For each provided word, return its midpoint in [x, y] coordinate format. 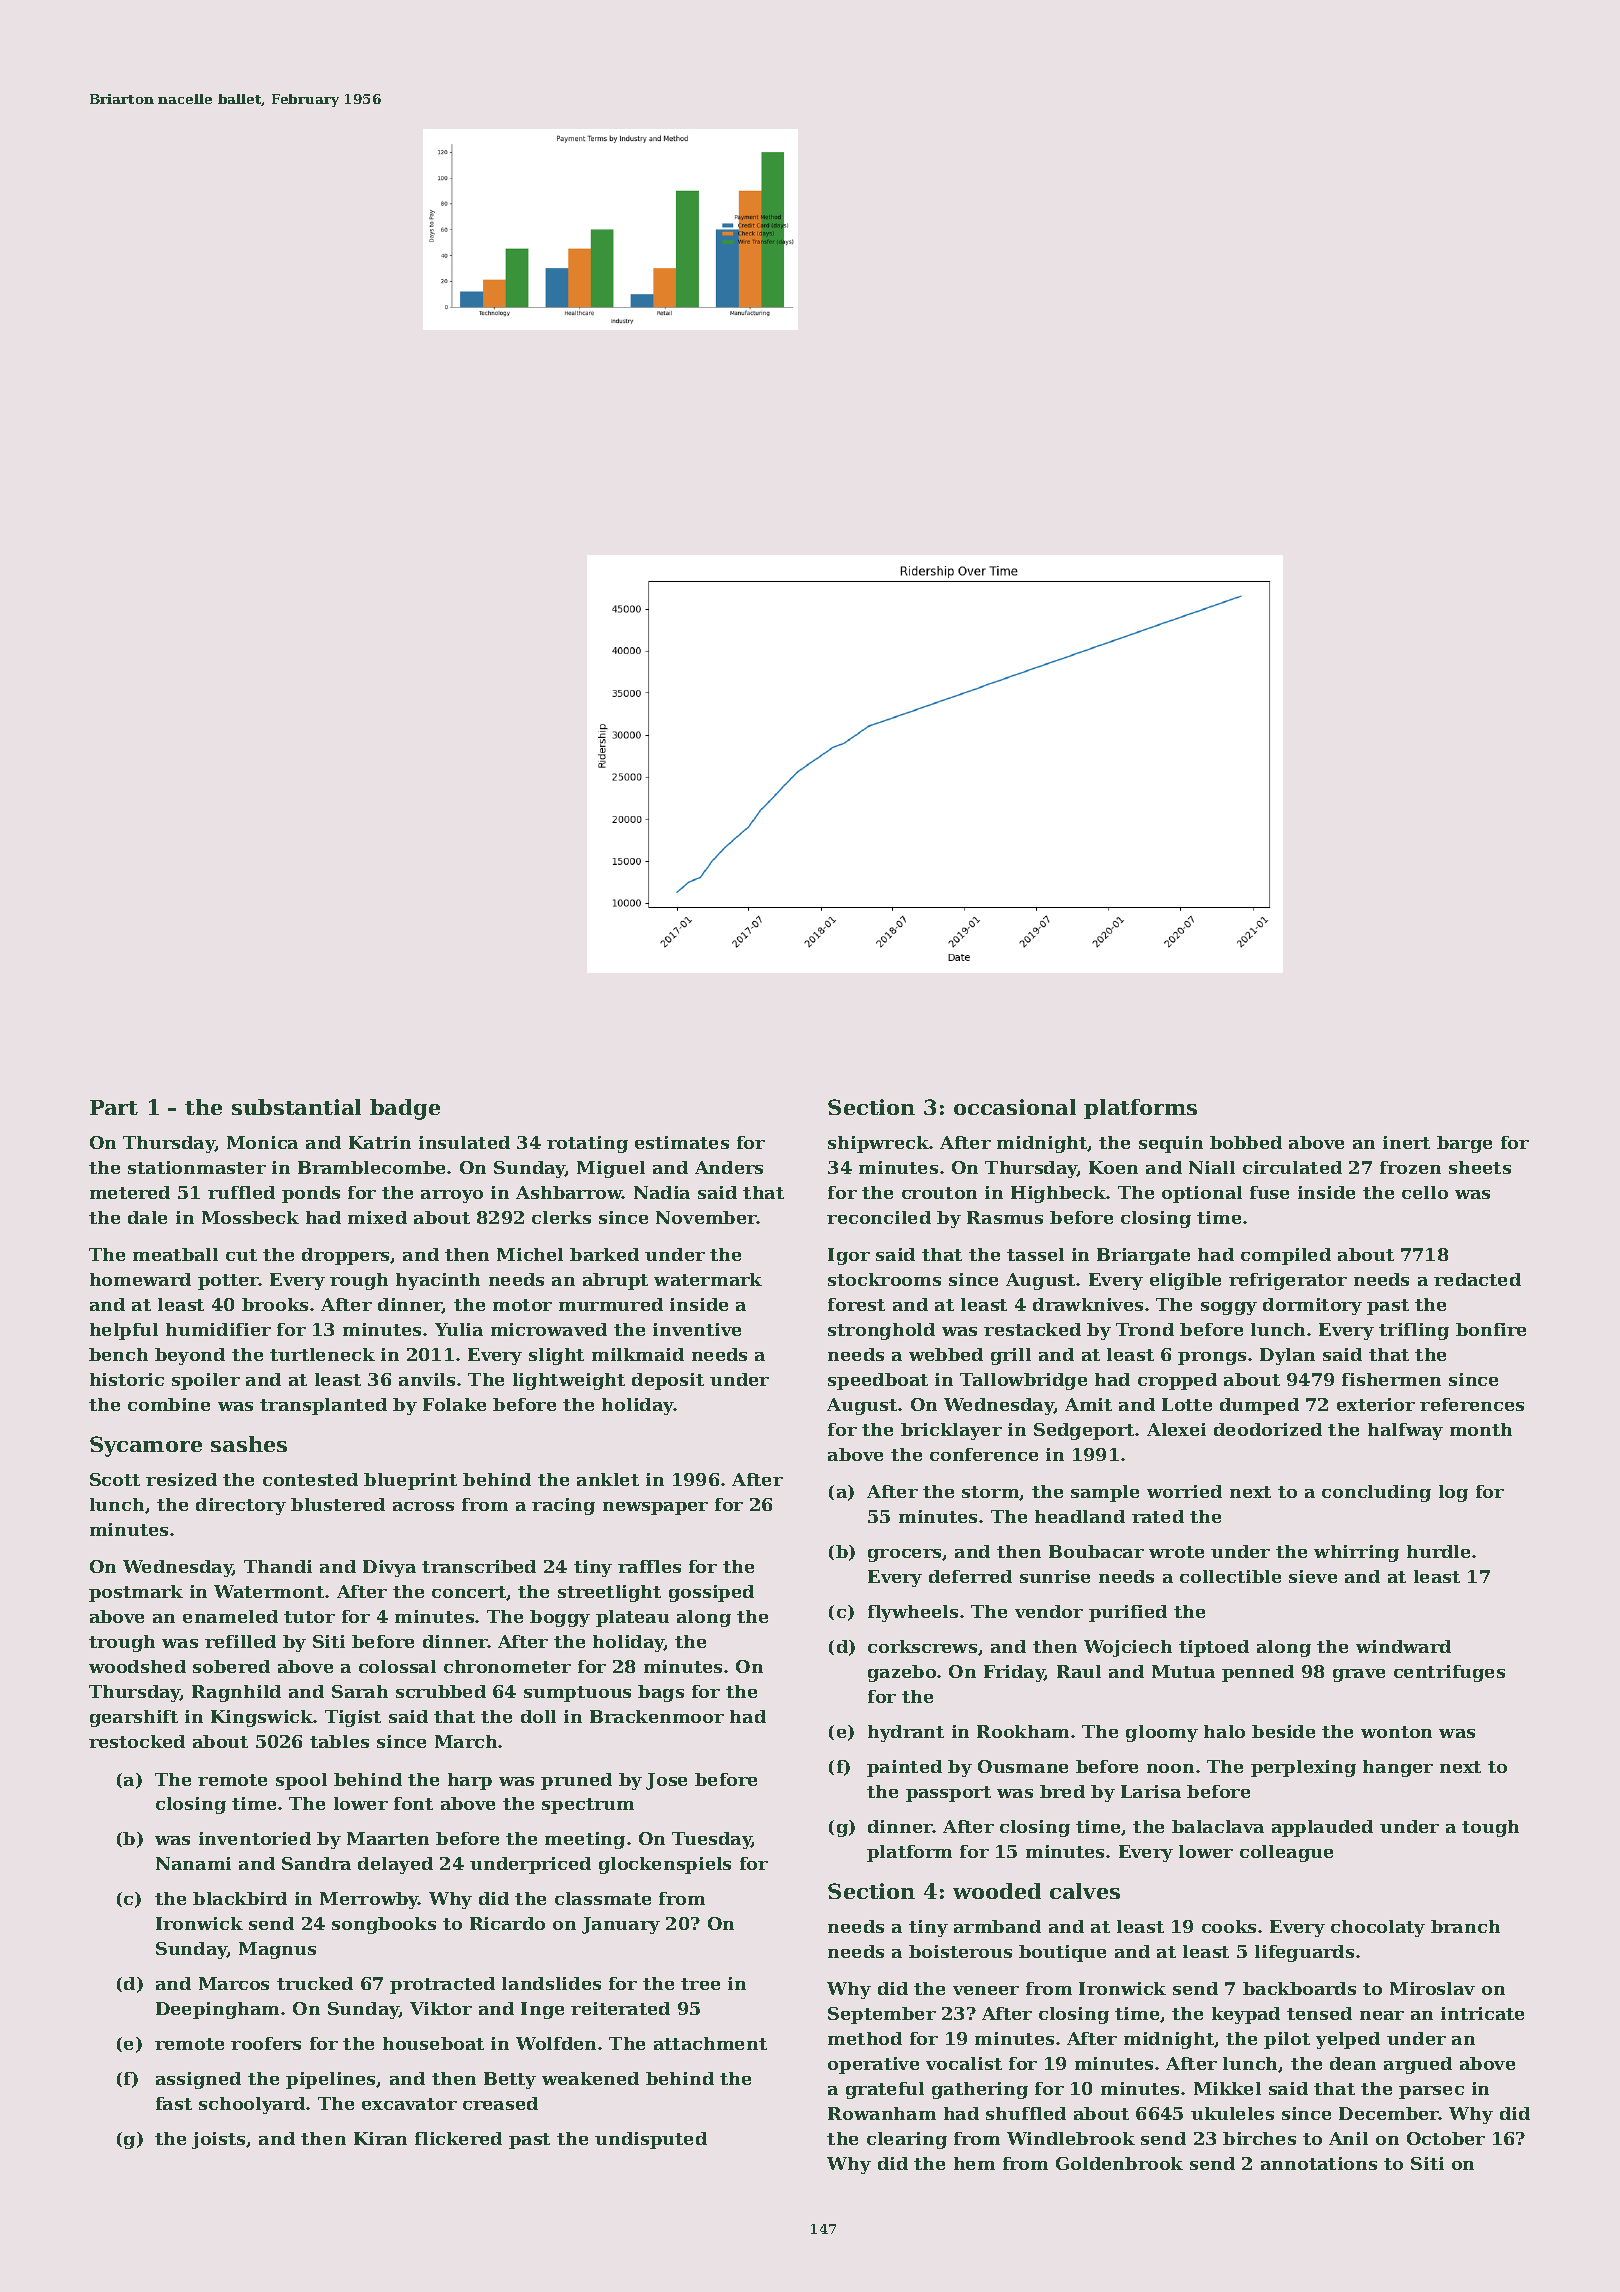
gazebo [902, 1673]
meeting [585, 1840]
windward [1403, 1646]
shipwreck [878, 1144]
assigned [198, 2080]
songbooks [384, 1925]
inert [1406, 1142]
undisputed [651, 2140]
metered [130, 1192]
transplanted [323, 1406]
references [1472, 1404]
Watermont [270, 1591]
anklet [608, 1479]
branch [1465, 1926]
